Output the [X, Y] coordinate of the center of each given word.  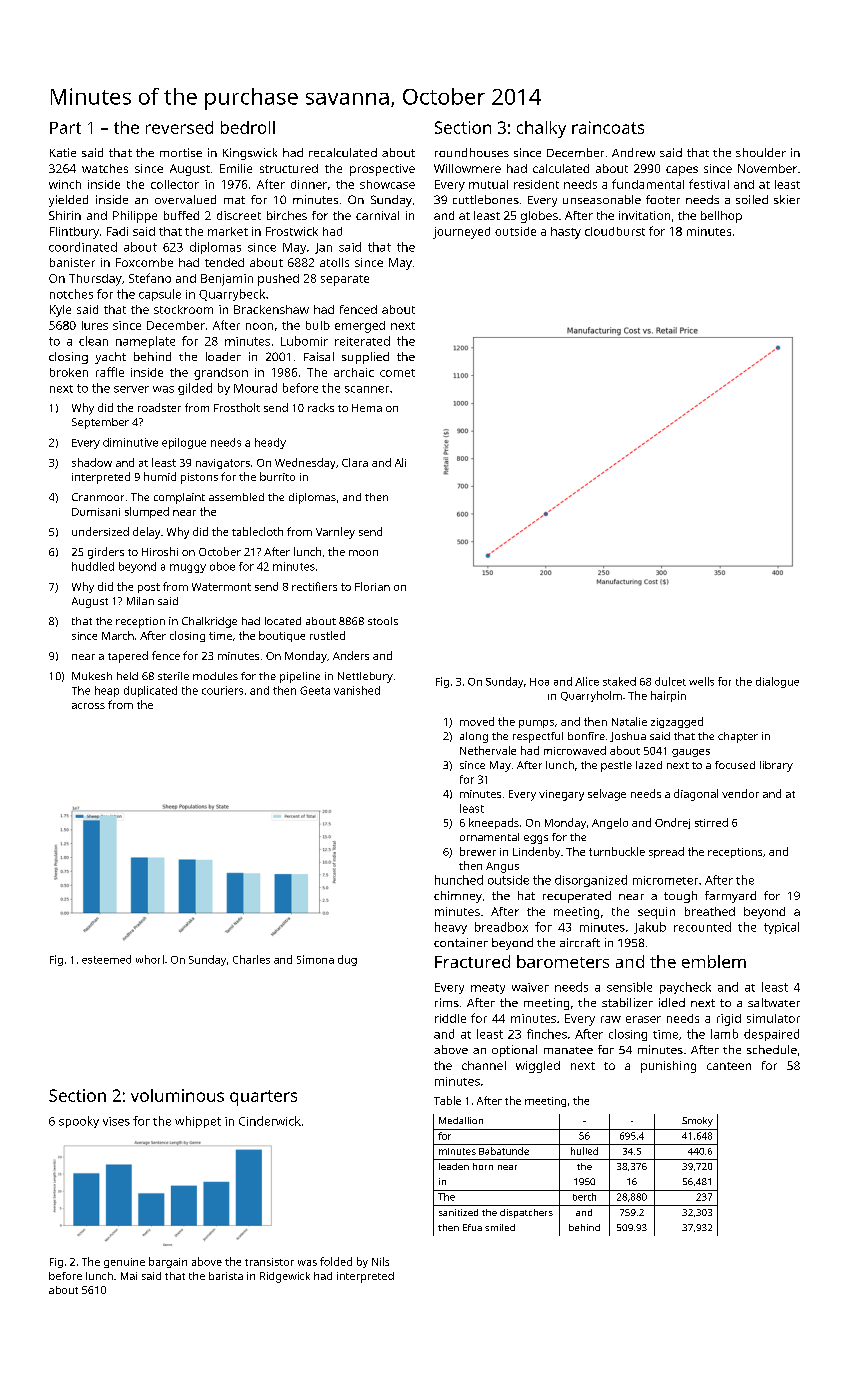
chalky [541, 129]
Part [65, 128]
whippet [198, 1122]
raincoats [608, 127]
